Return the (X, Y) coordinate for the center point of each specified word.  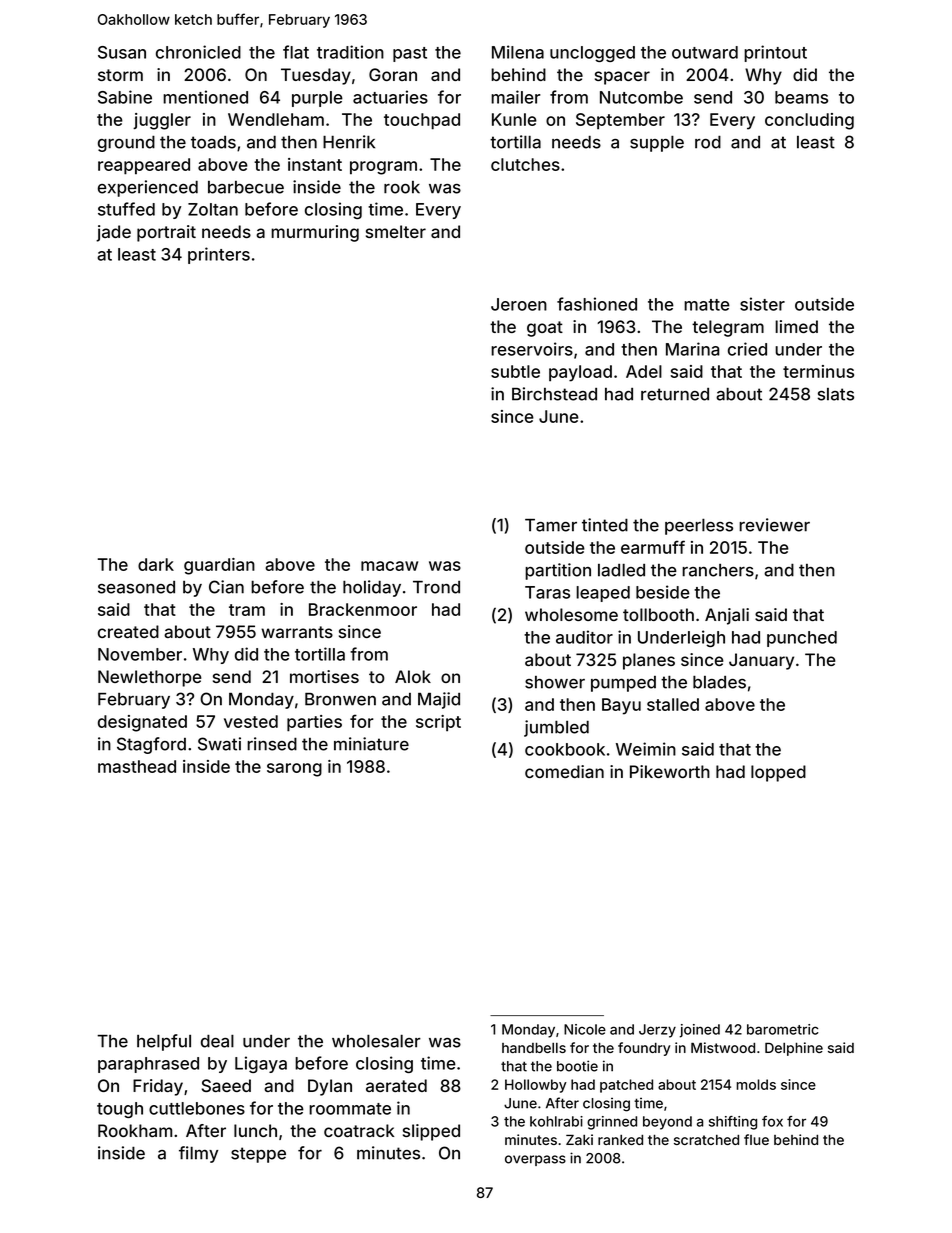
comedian (564, 771)
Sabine (125, 97)
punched (802, 639)
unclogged (592, 54)
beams (801, 97)
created (128, 631)
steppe (258, 1155)
